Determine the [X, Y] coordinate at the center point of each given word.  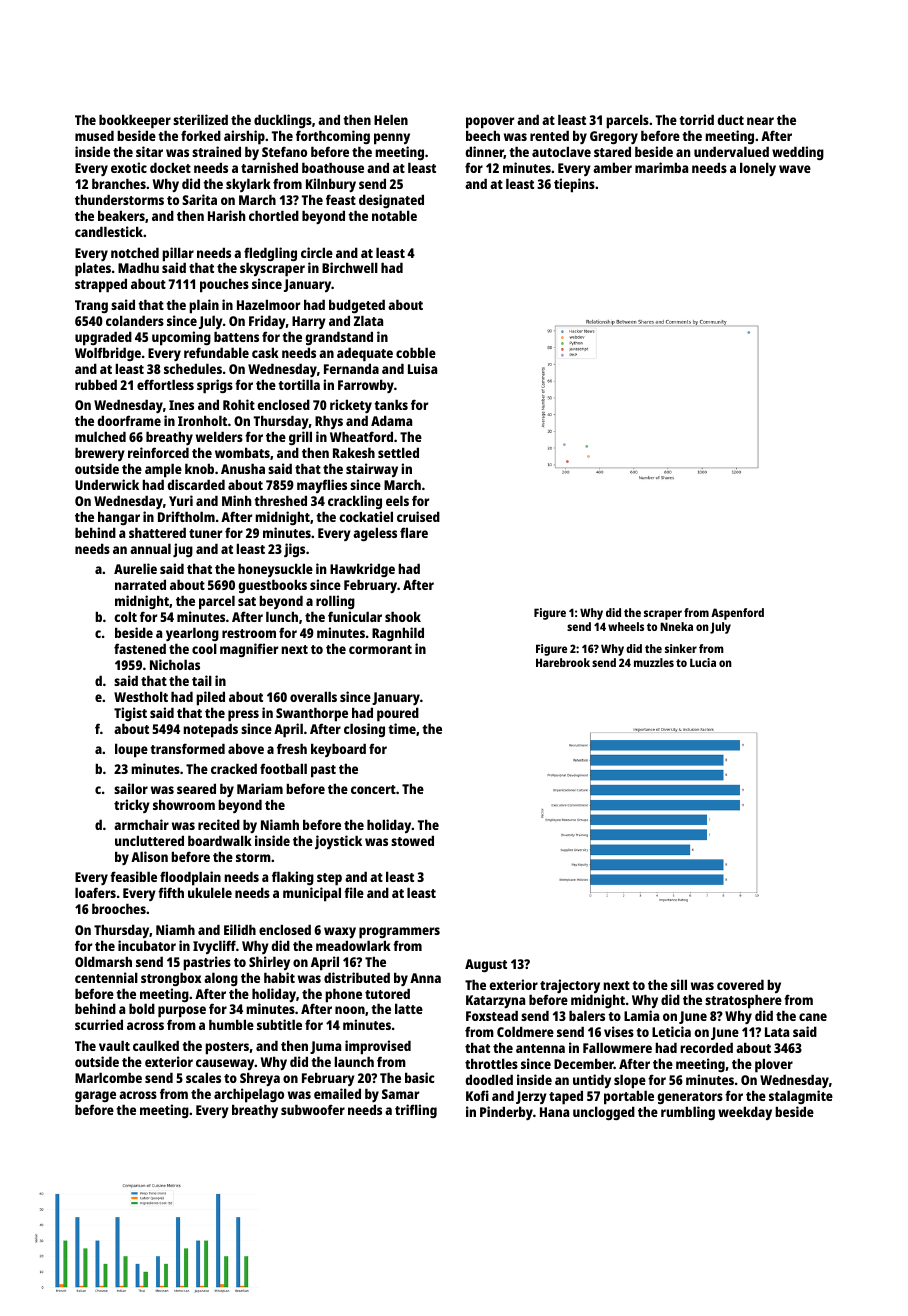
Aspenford [737, 614]
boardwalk [220, 840]
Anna [425, 978]
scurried [99, 1024]
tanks [391, 404]
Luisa [422, 368]
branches [119, 183]
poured [398, 714]
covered [740, 984]
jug [183, 550]
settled [398, 452]
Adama [391, 420]
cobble [416, 352]
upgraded [103, 338]
